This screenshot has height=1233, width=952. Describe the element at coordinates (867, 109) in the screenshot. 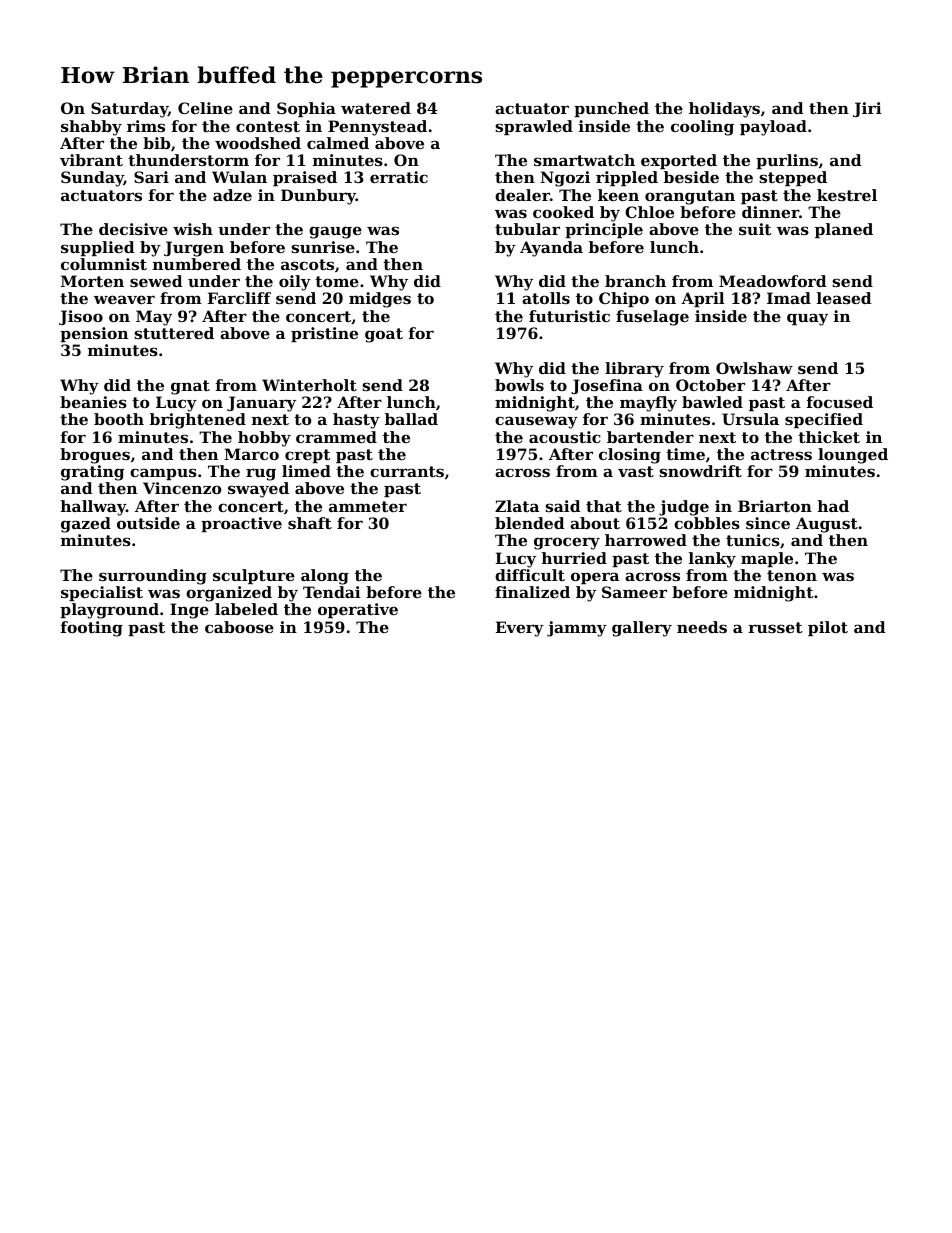

I see `Jiri` at that location.
